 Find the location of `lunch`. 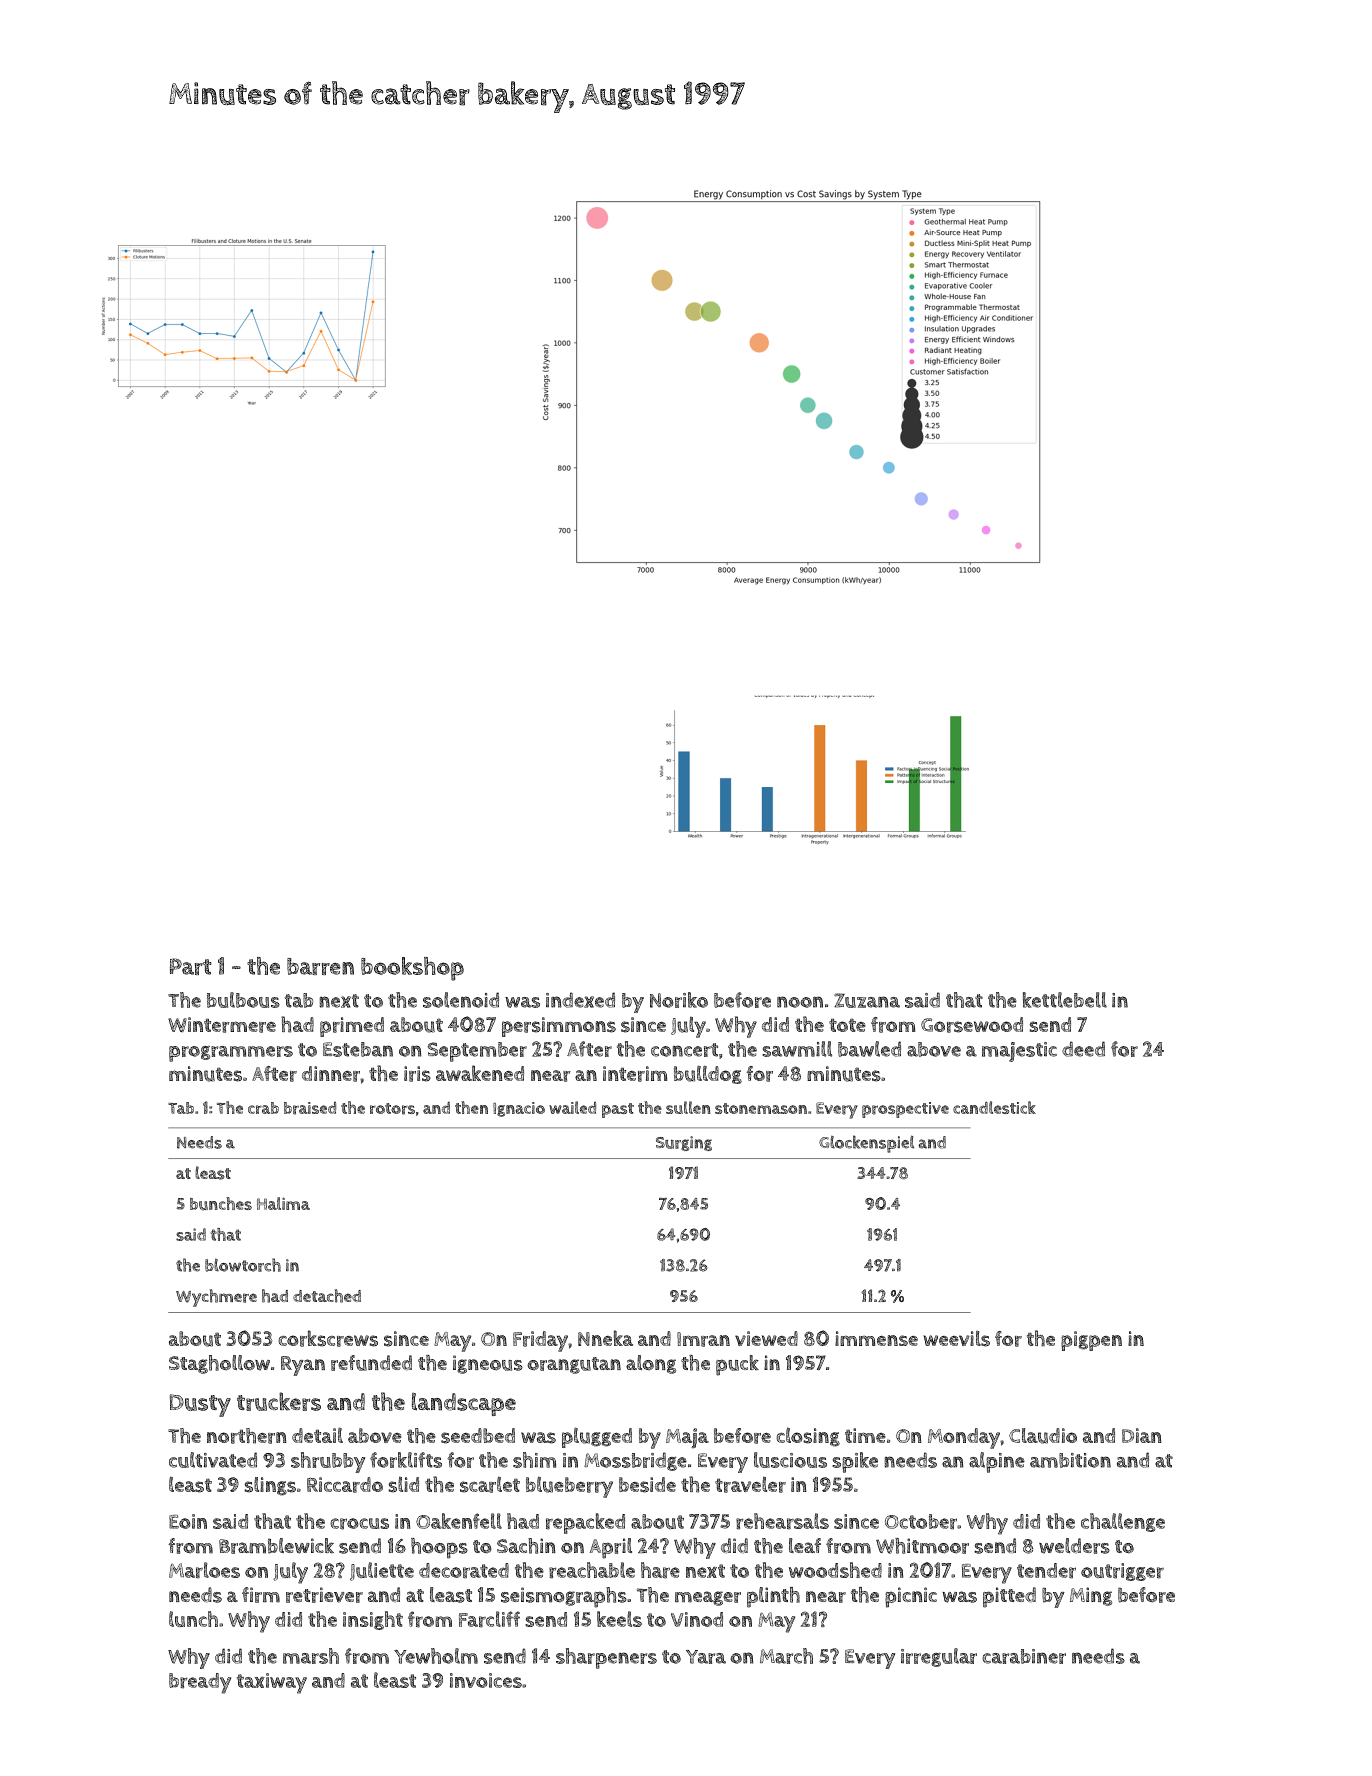

lunch is located at coordinates (193, 1619).
